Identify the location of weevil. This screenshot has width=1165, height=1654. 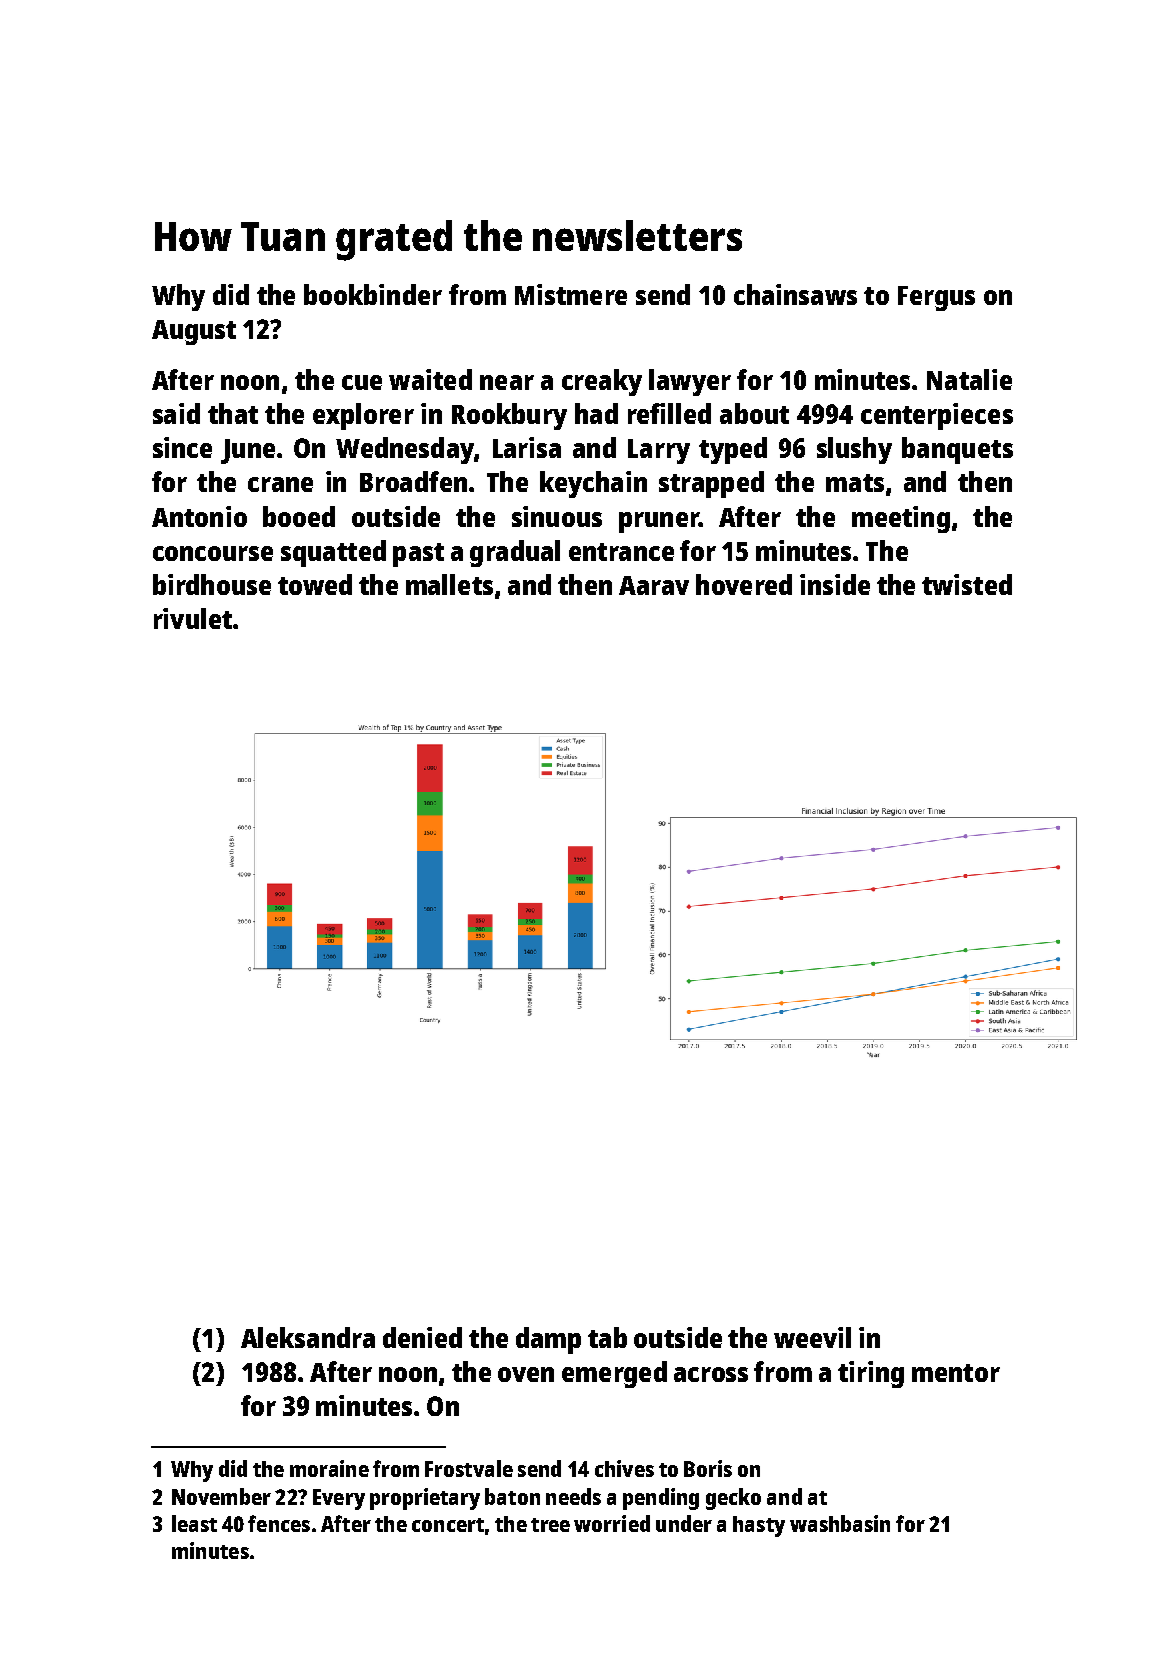
(812, 1337).
